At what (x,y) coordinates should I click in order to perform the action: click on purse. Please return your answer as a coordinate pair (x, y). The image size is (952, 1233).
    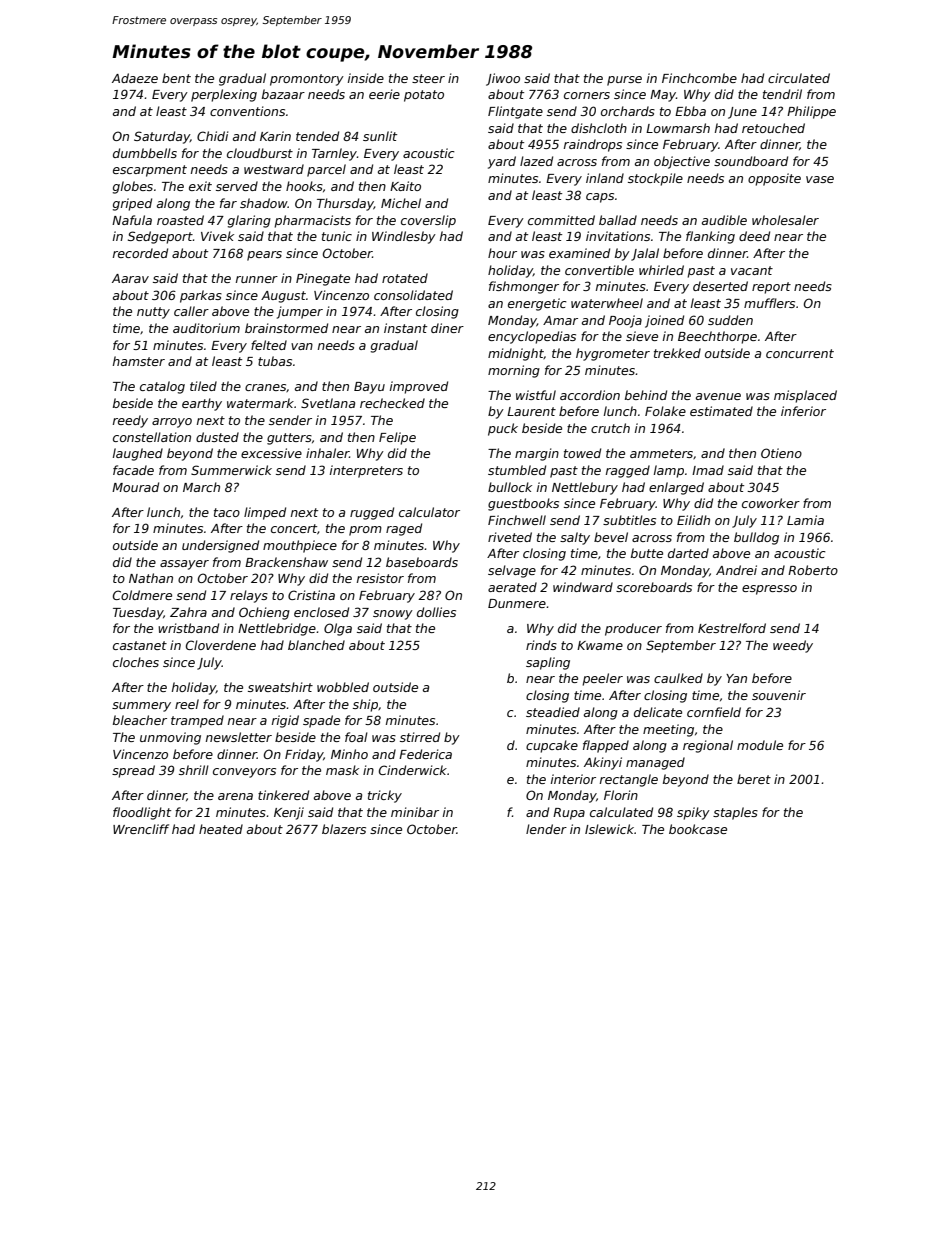
    Looking at the image, I should click on (624, 81).
